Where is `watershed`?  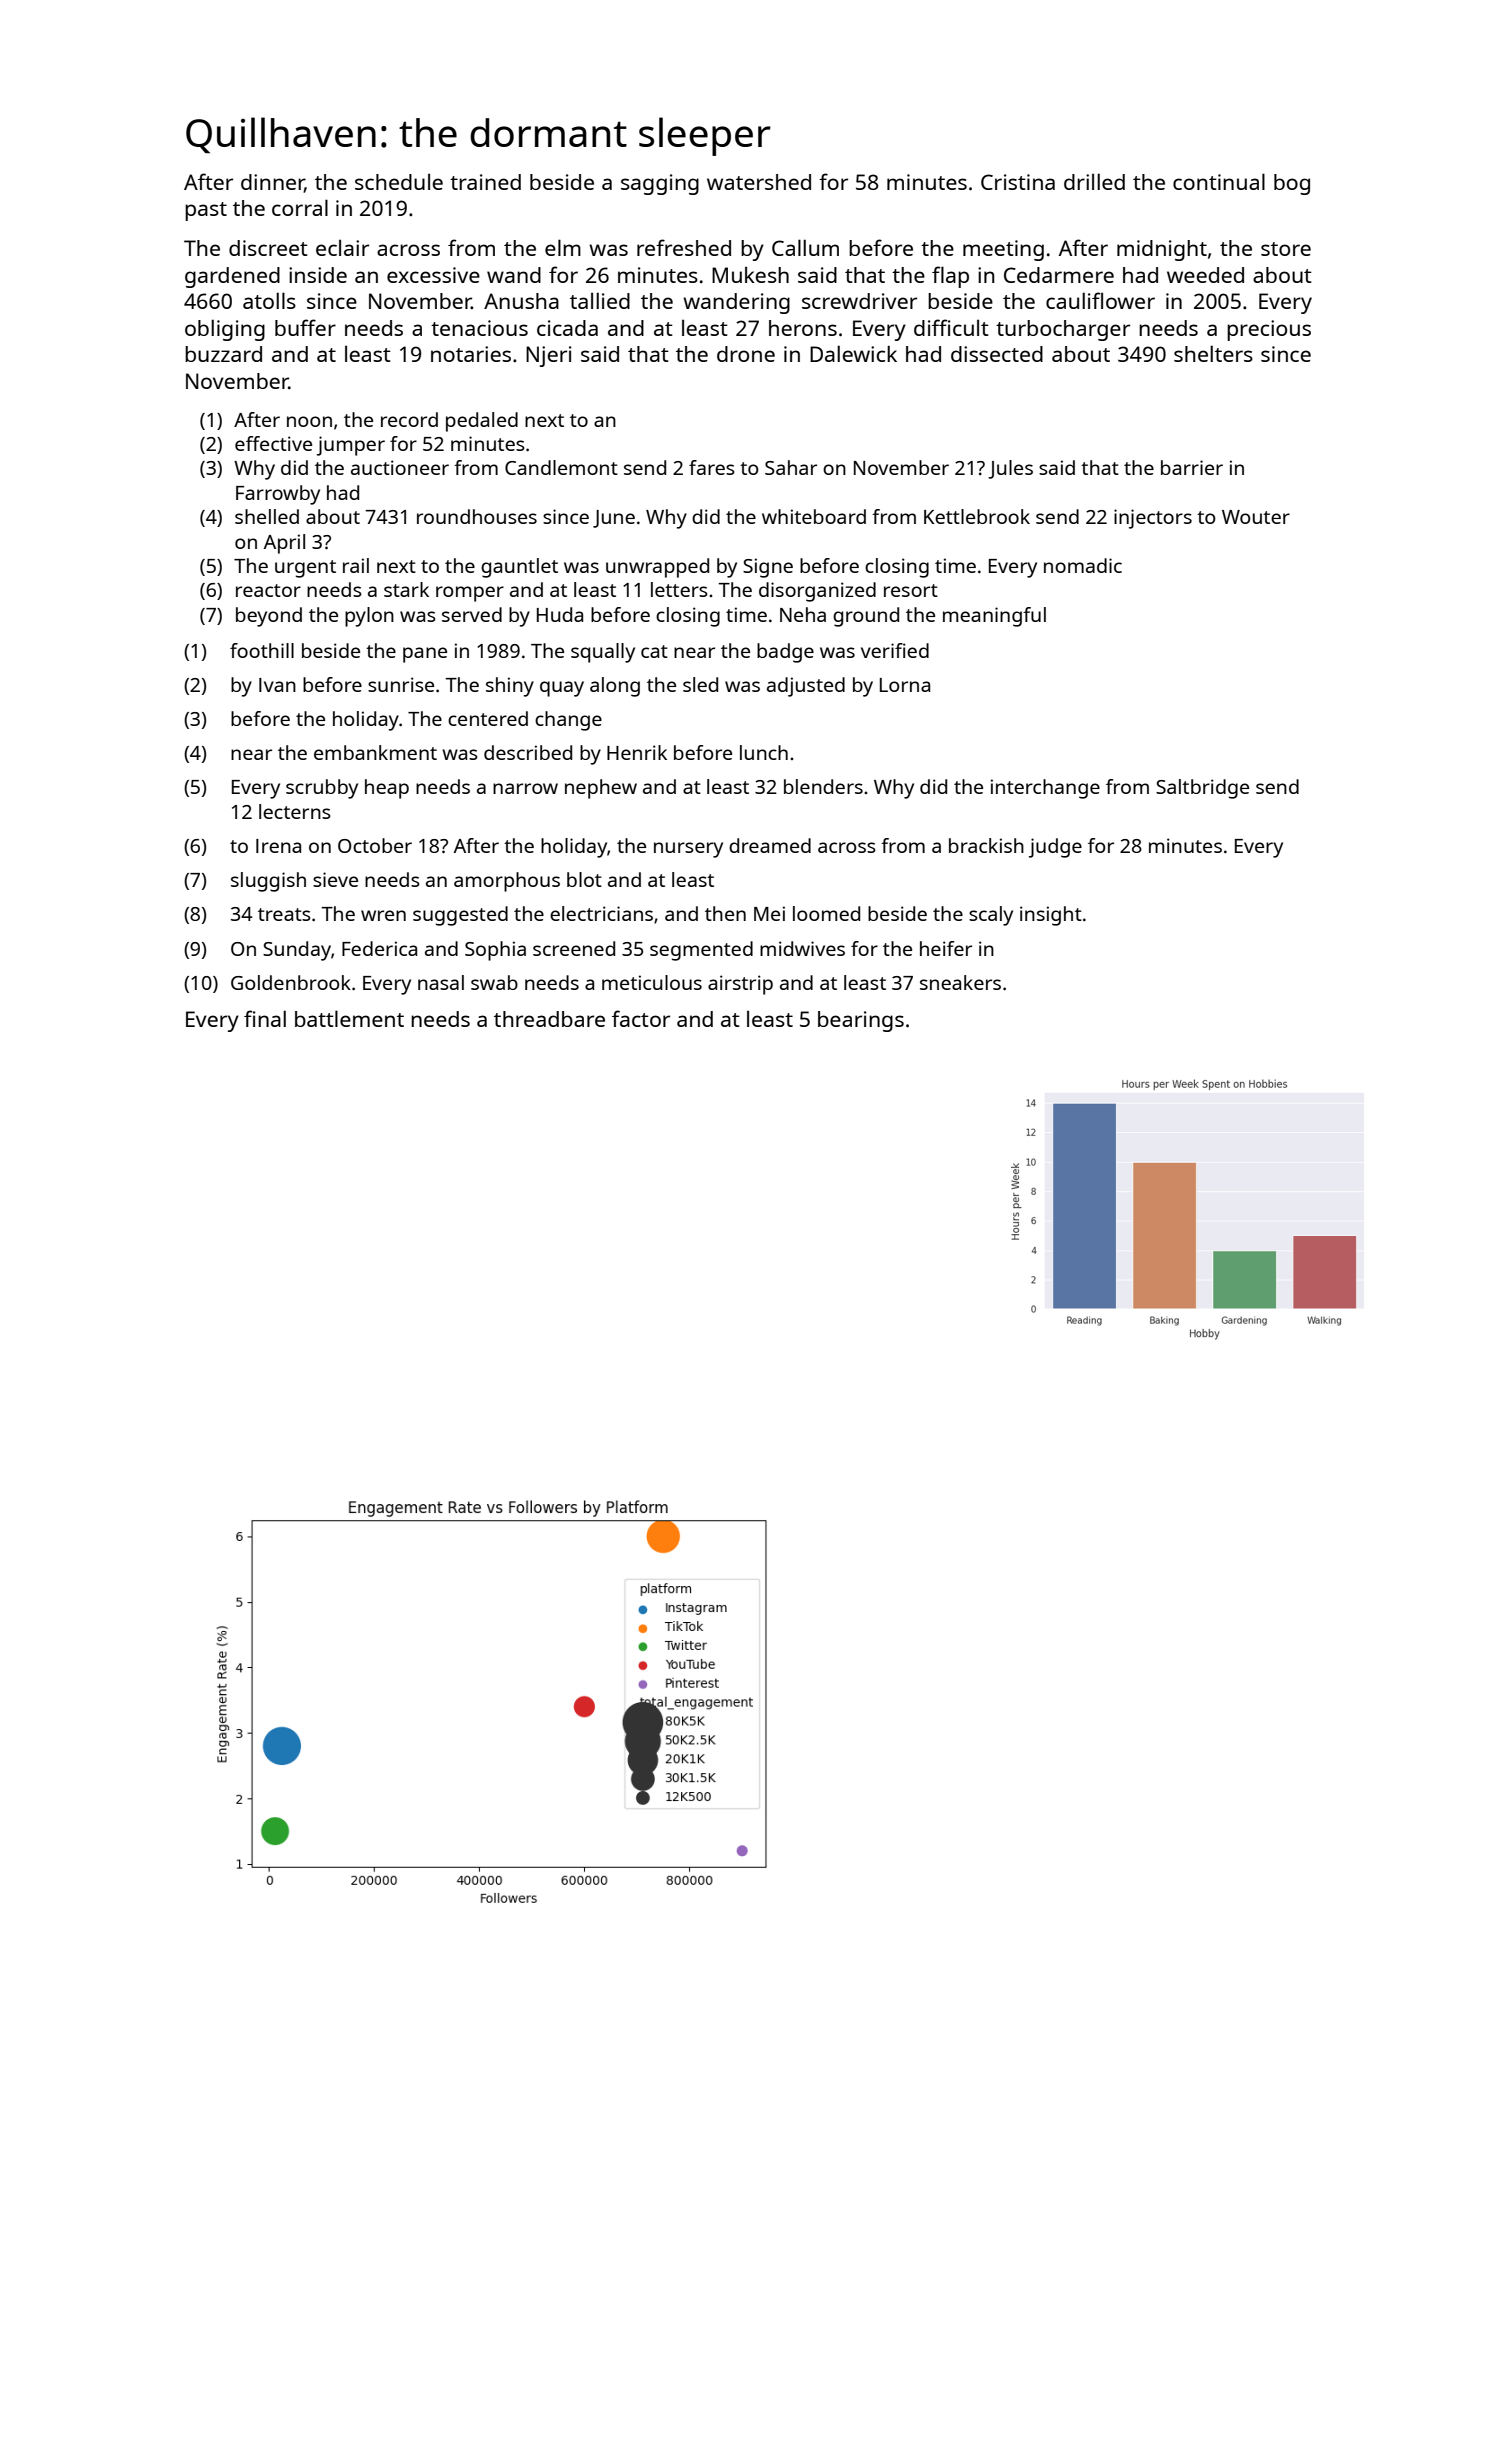 watershed is located at coordinates (759, 182).
